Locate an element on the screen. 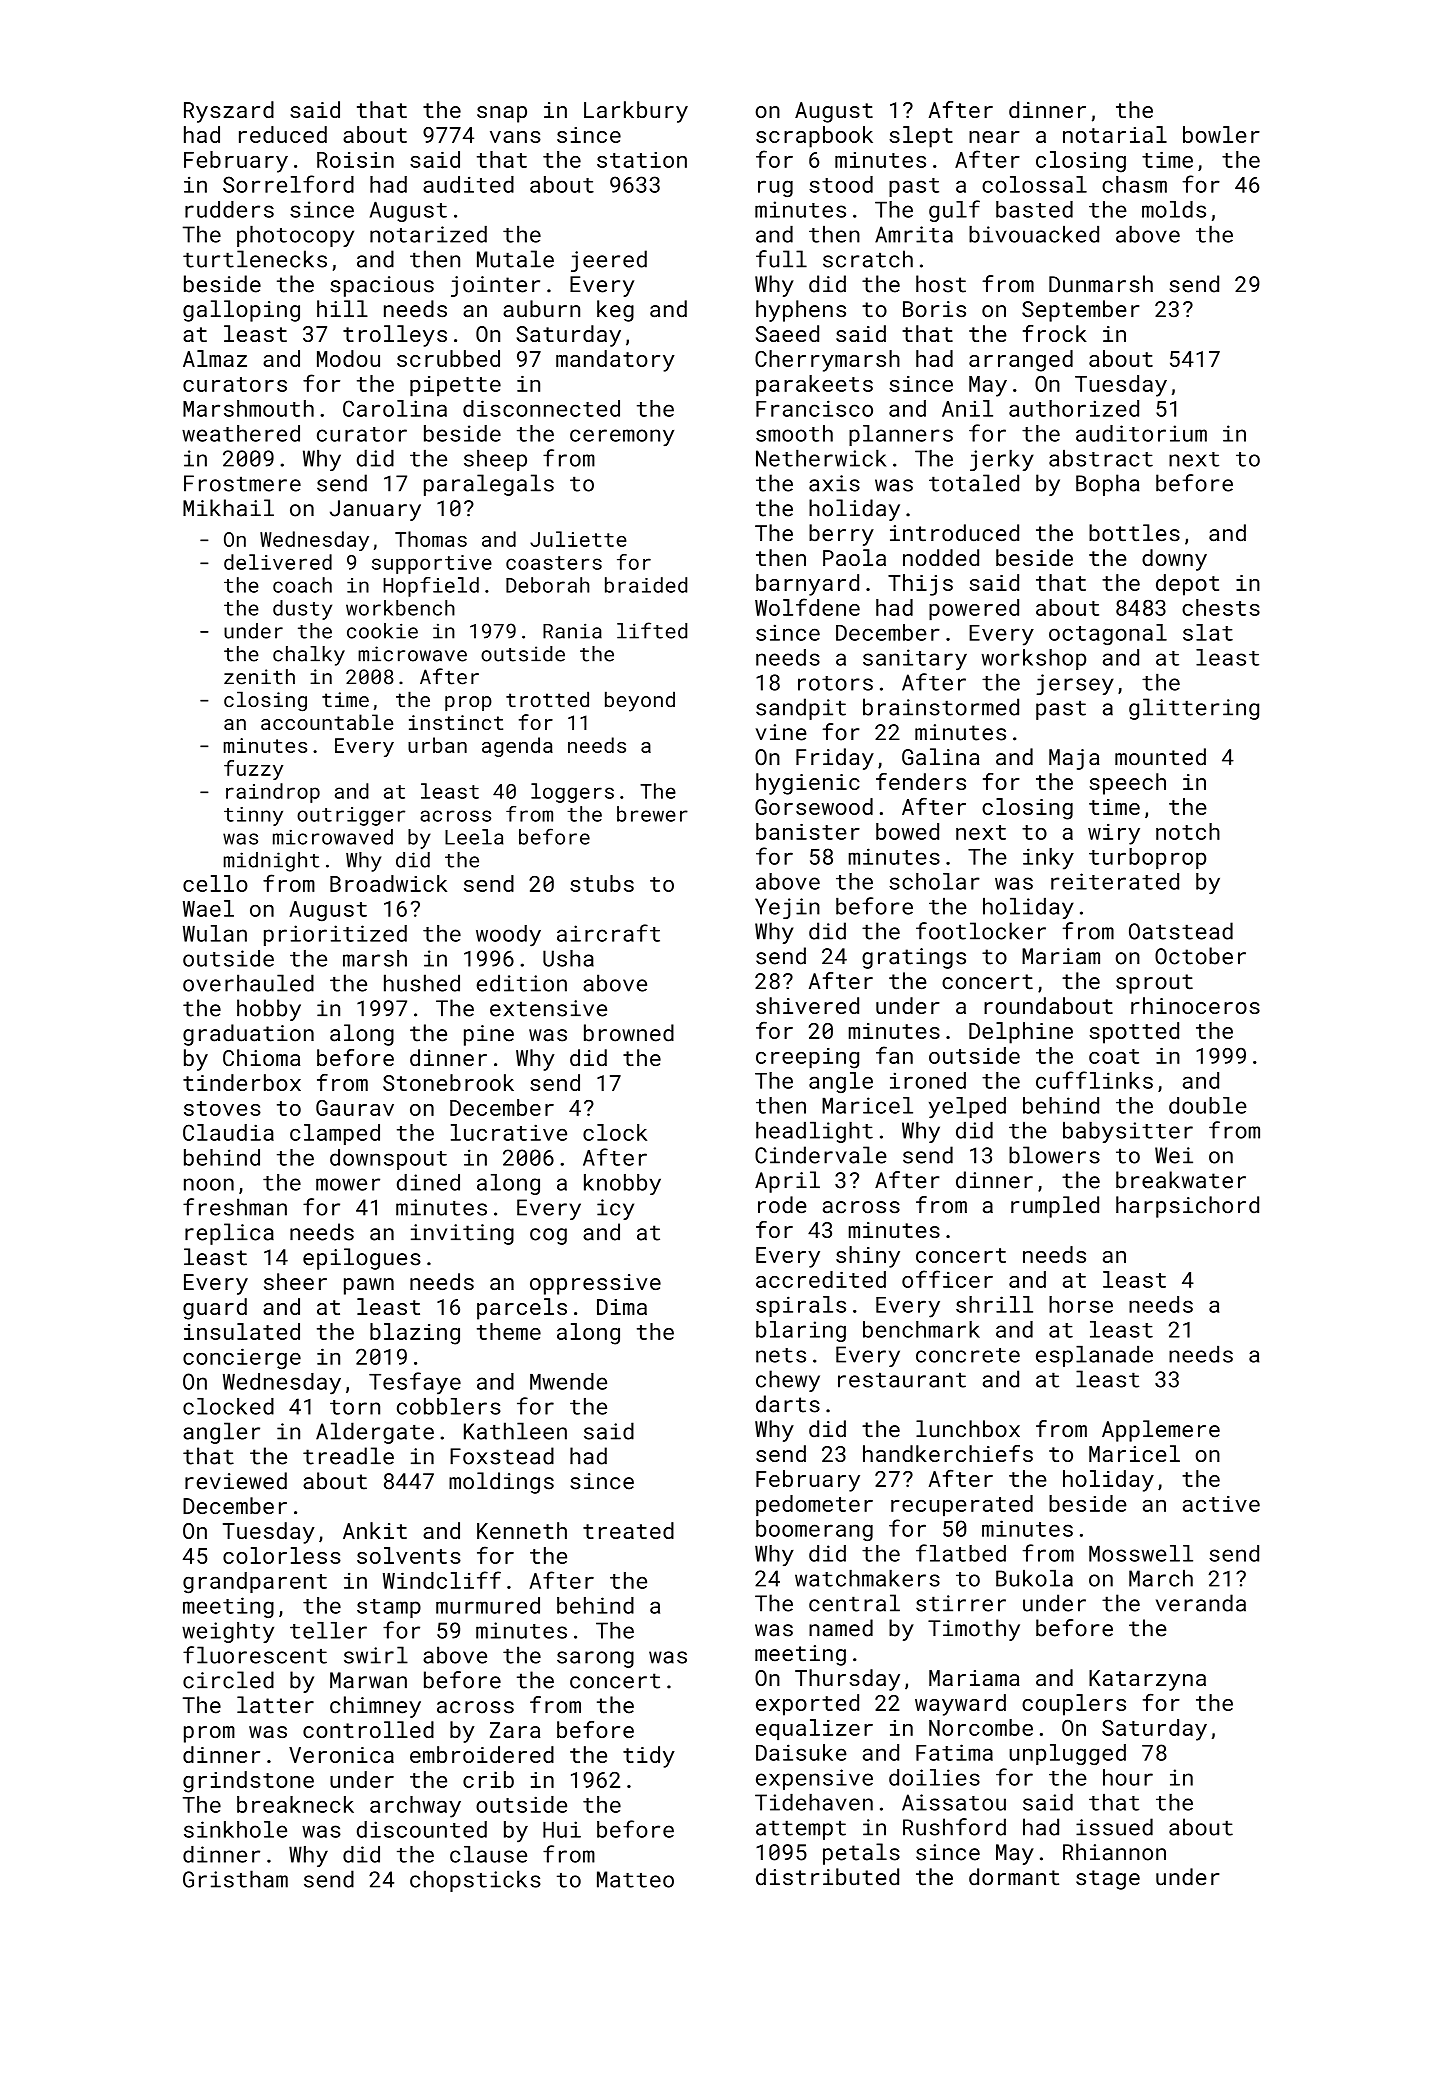  October is located at coordinates (1200, 956).
